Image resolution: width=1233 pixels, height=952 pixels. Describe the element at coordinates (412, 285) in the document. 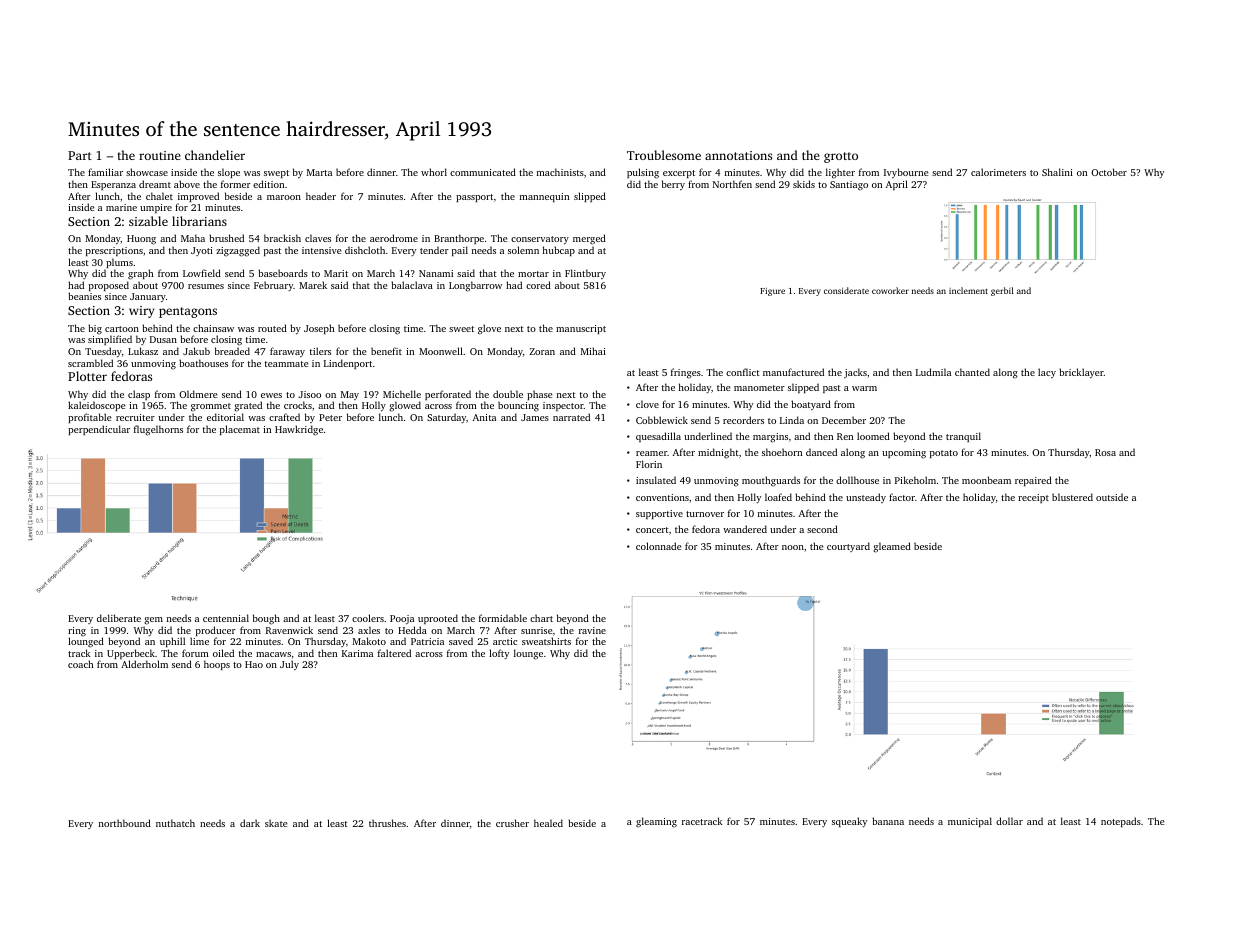

I see `balaclava` at that location.
